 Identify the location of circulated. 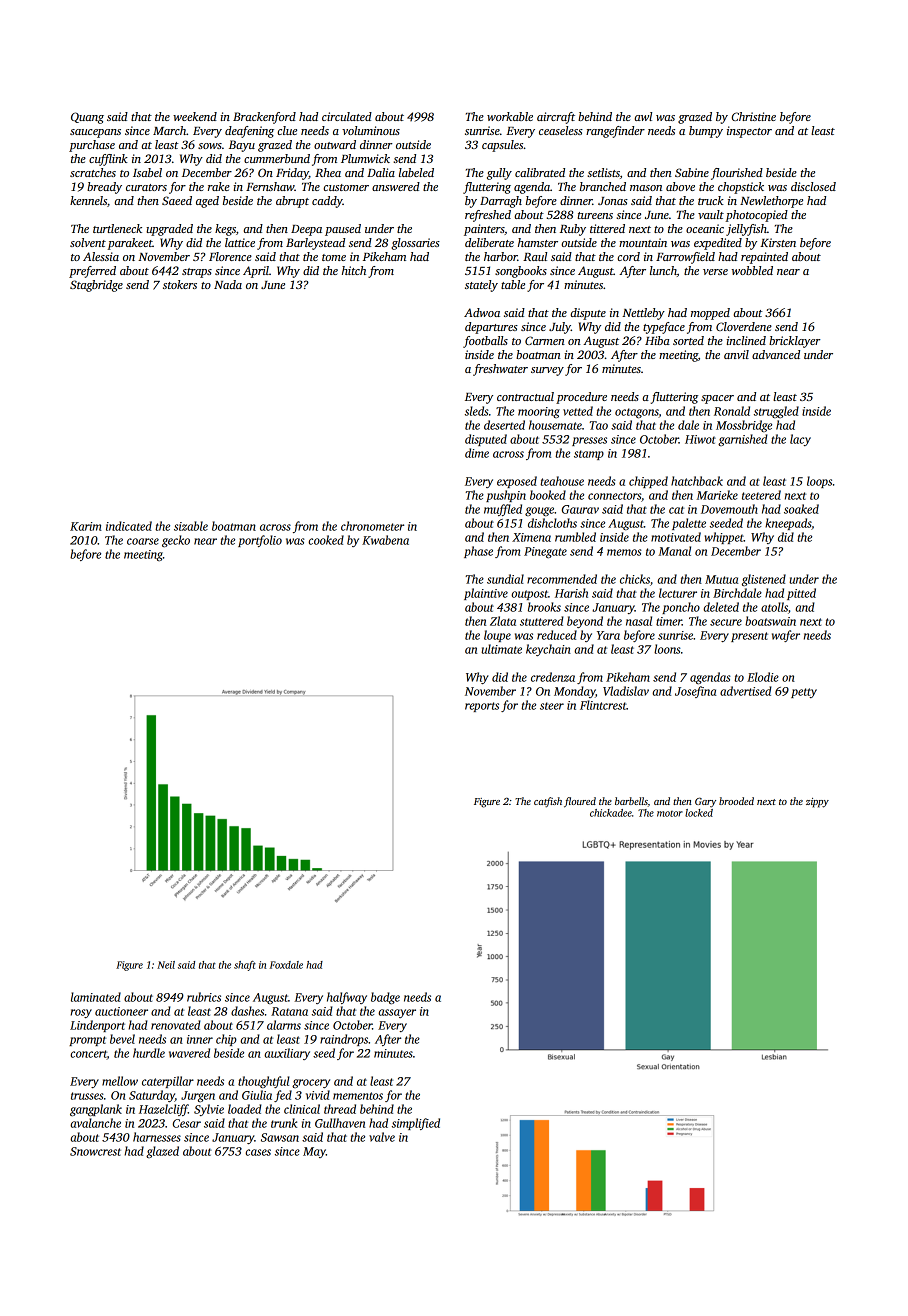
(347, 116).
